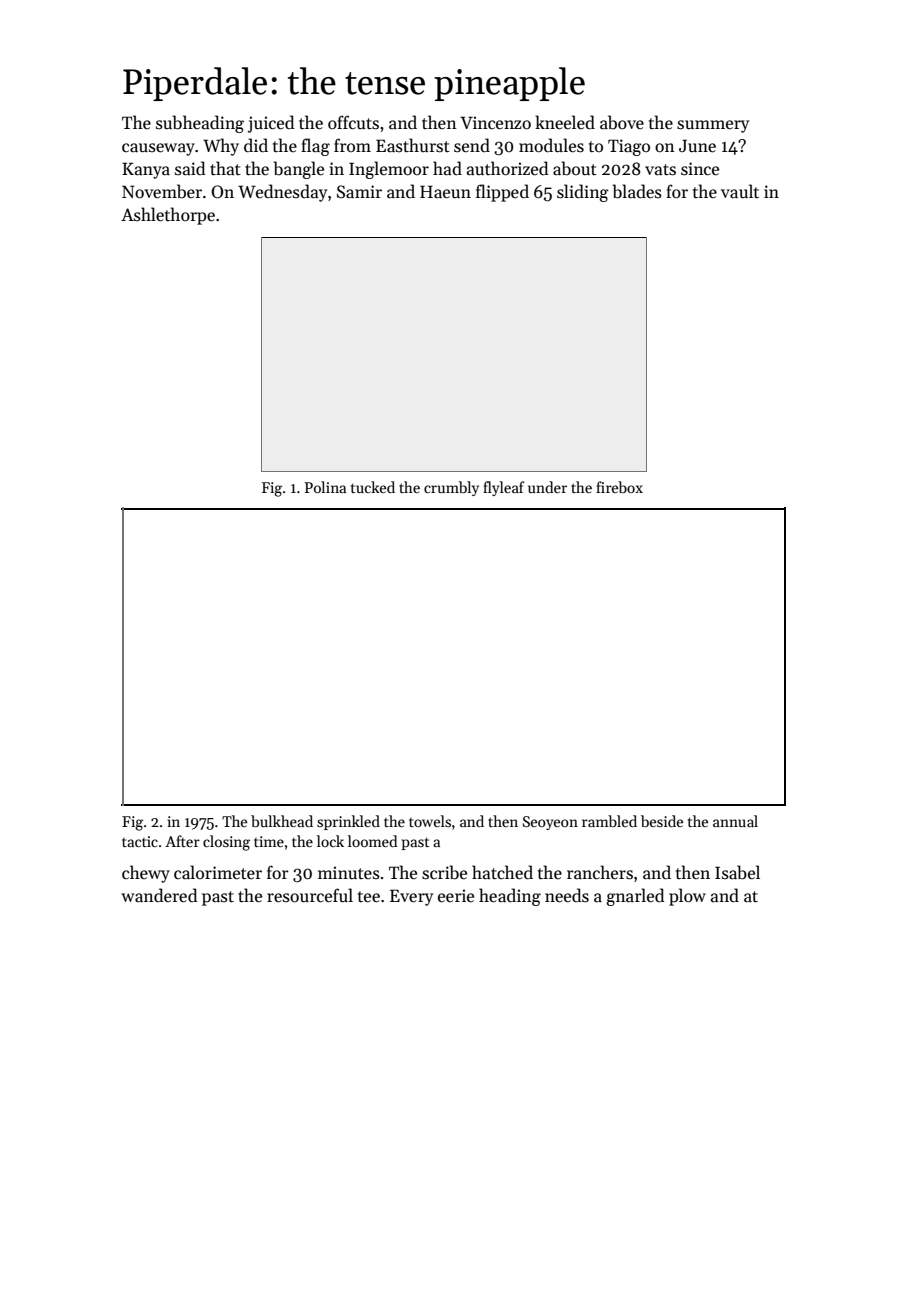 Image resolution: width=908 pixels, height=1316 pixels. What do you see at coordinates (168, 216) in the image?
I see `Ashlethorpe` at bounding box center [168, 216].
